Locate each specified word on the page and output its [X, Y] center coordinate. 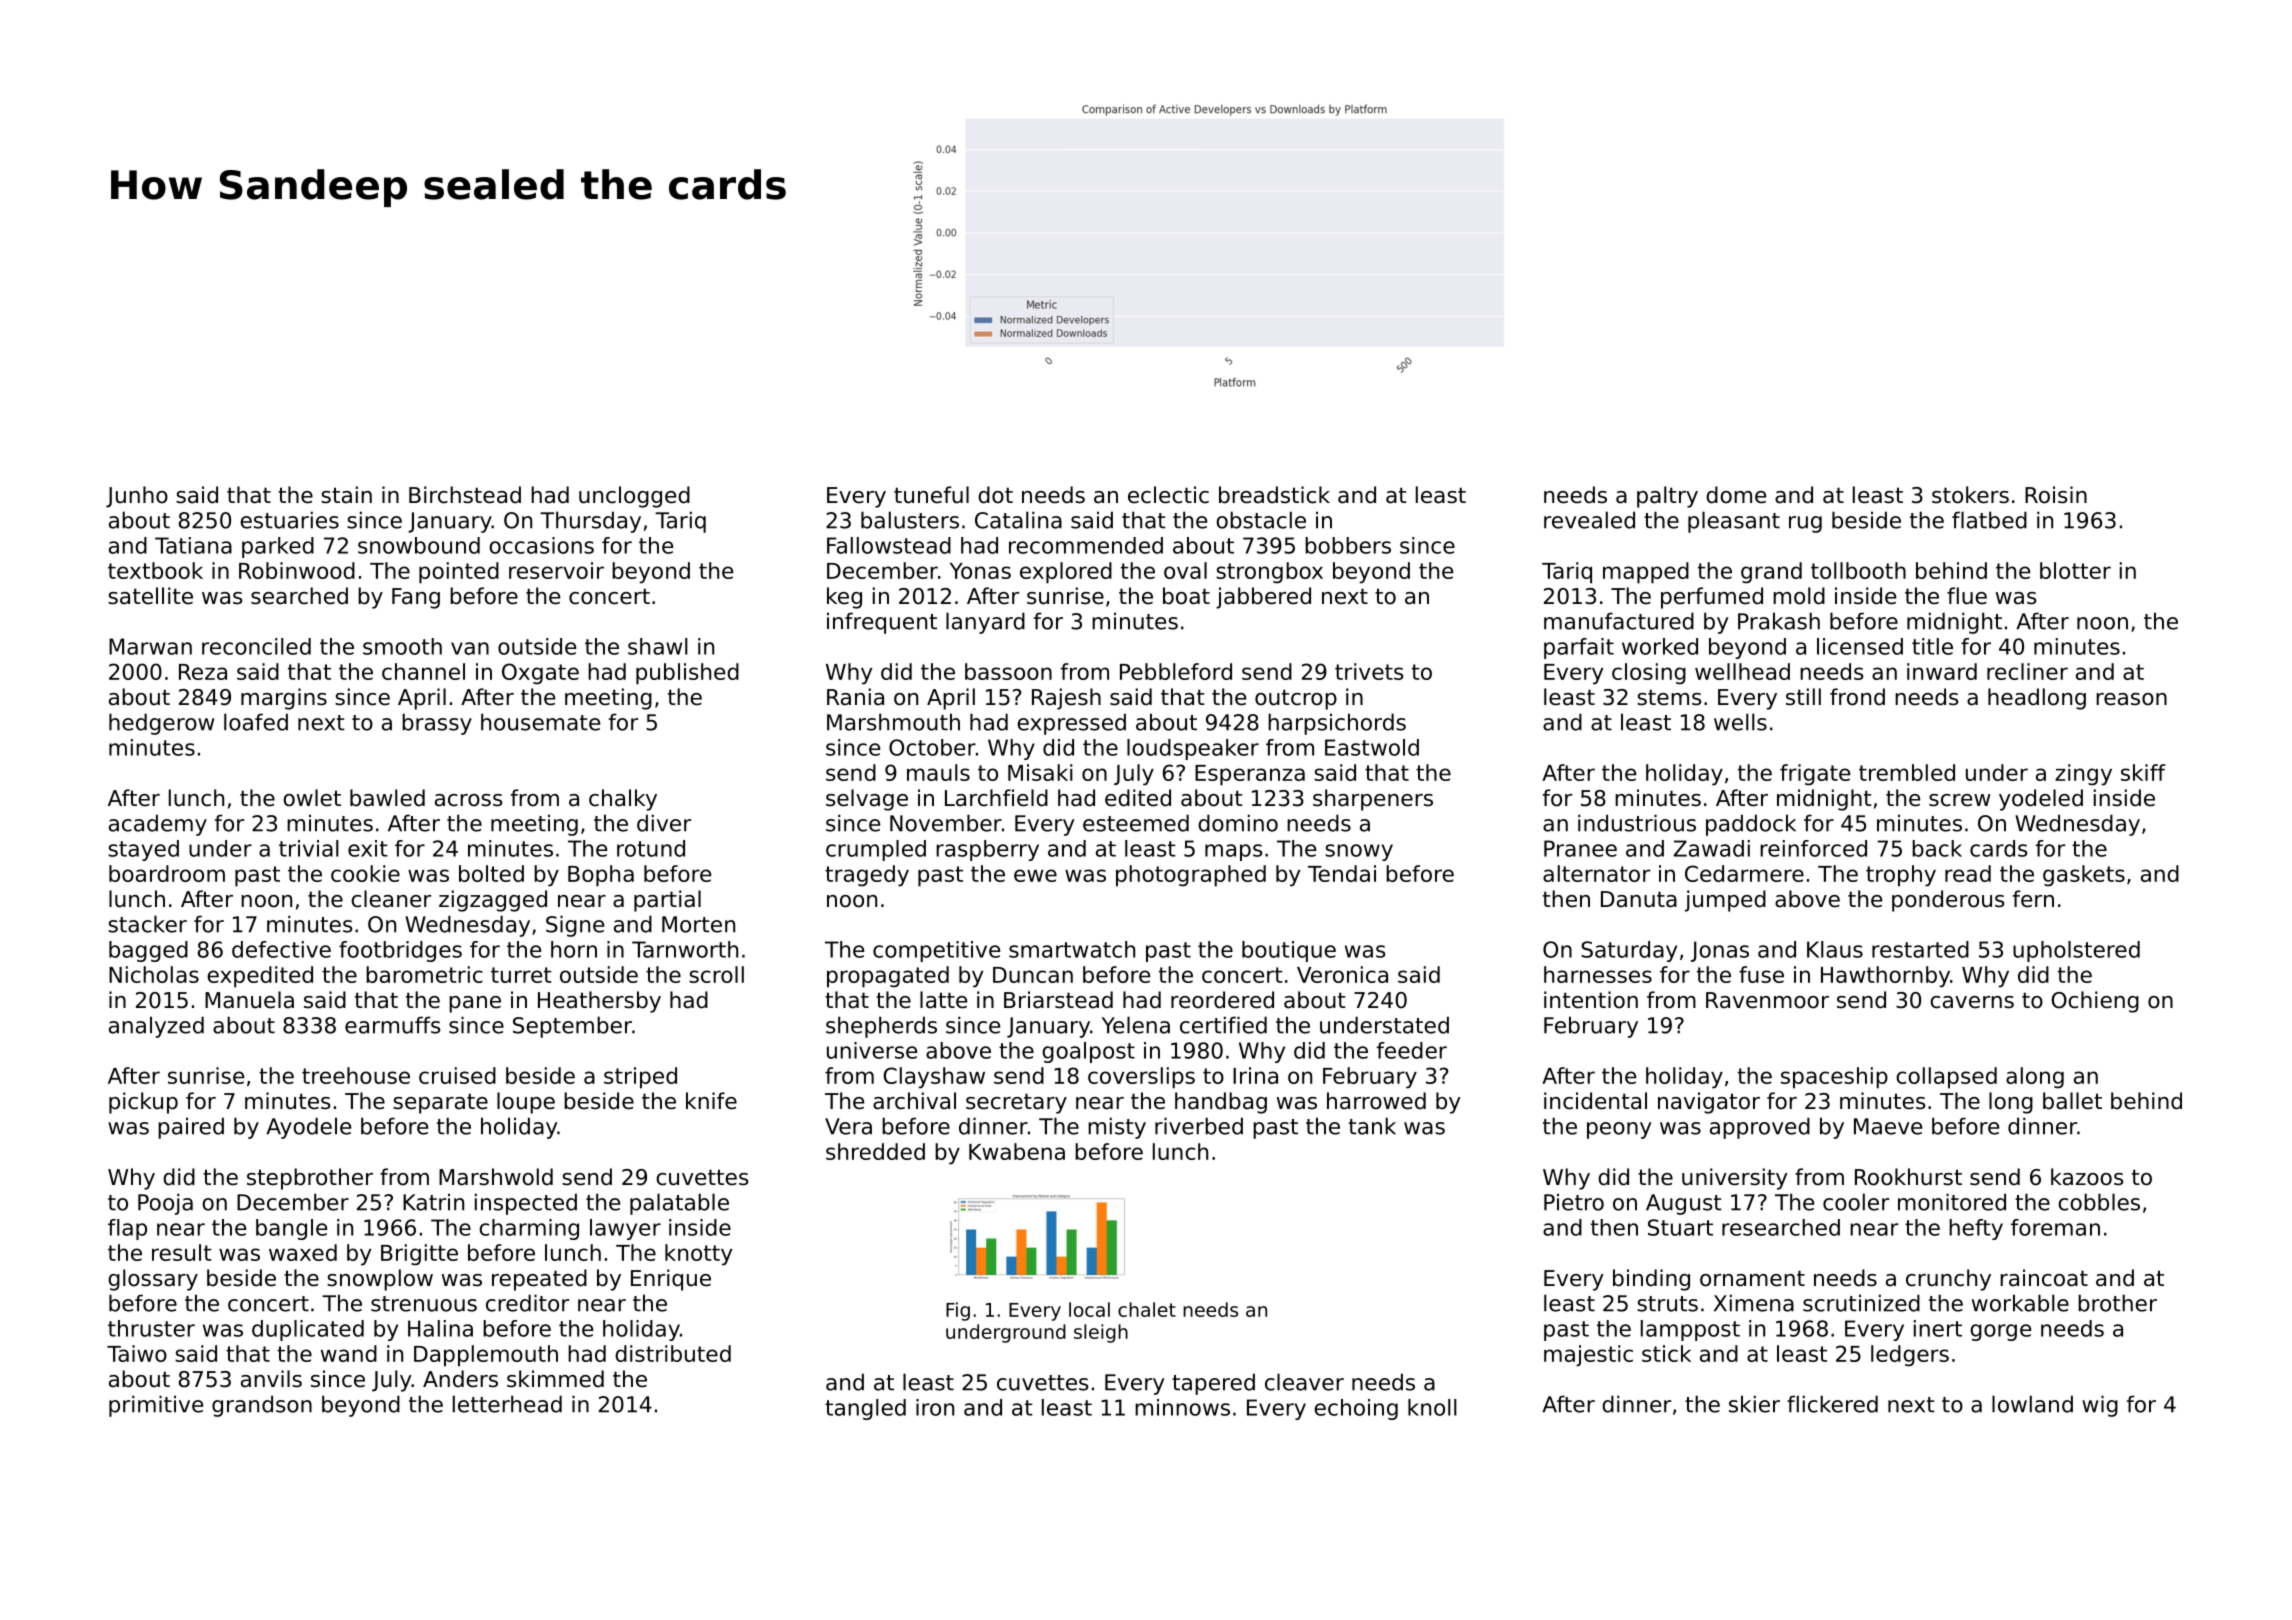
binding [1651, 1280]
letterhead [507, 1404]
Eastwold [1372, 747]
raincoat [2044, 1278]
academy [158, 825]
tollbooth [1858, 570]
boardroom [167, 873]
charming [529, 1229]
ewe [1035, 875]
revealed [1589, 520]
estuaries [289, 520]
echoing [1356, 1409]
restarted [1920, 949]
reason [2131, 699]
